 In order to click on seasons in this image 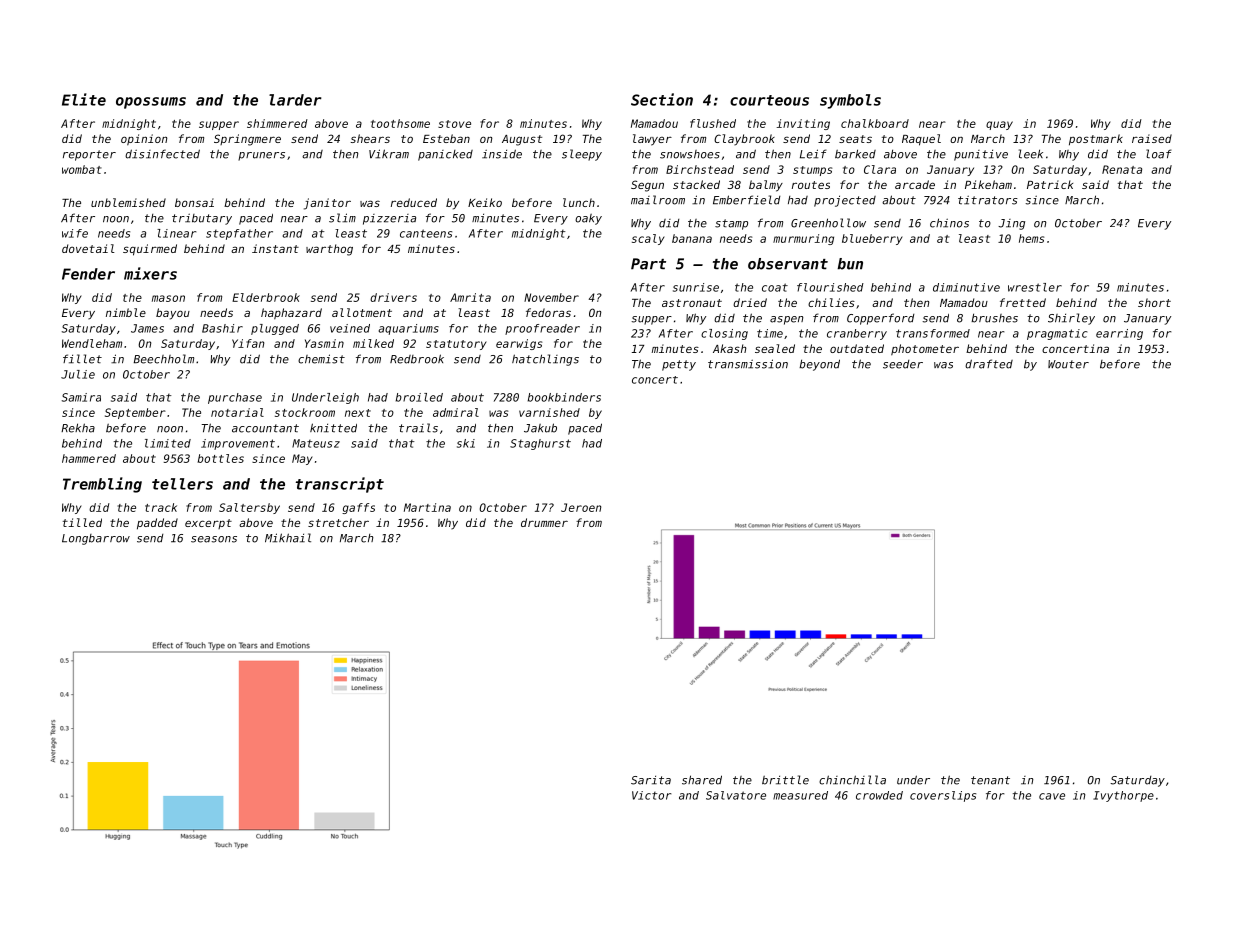, I will do `click(214, 539)`.
